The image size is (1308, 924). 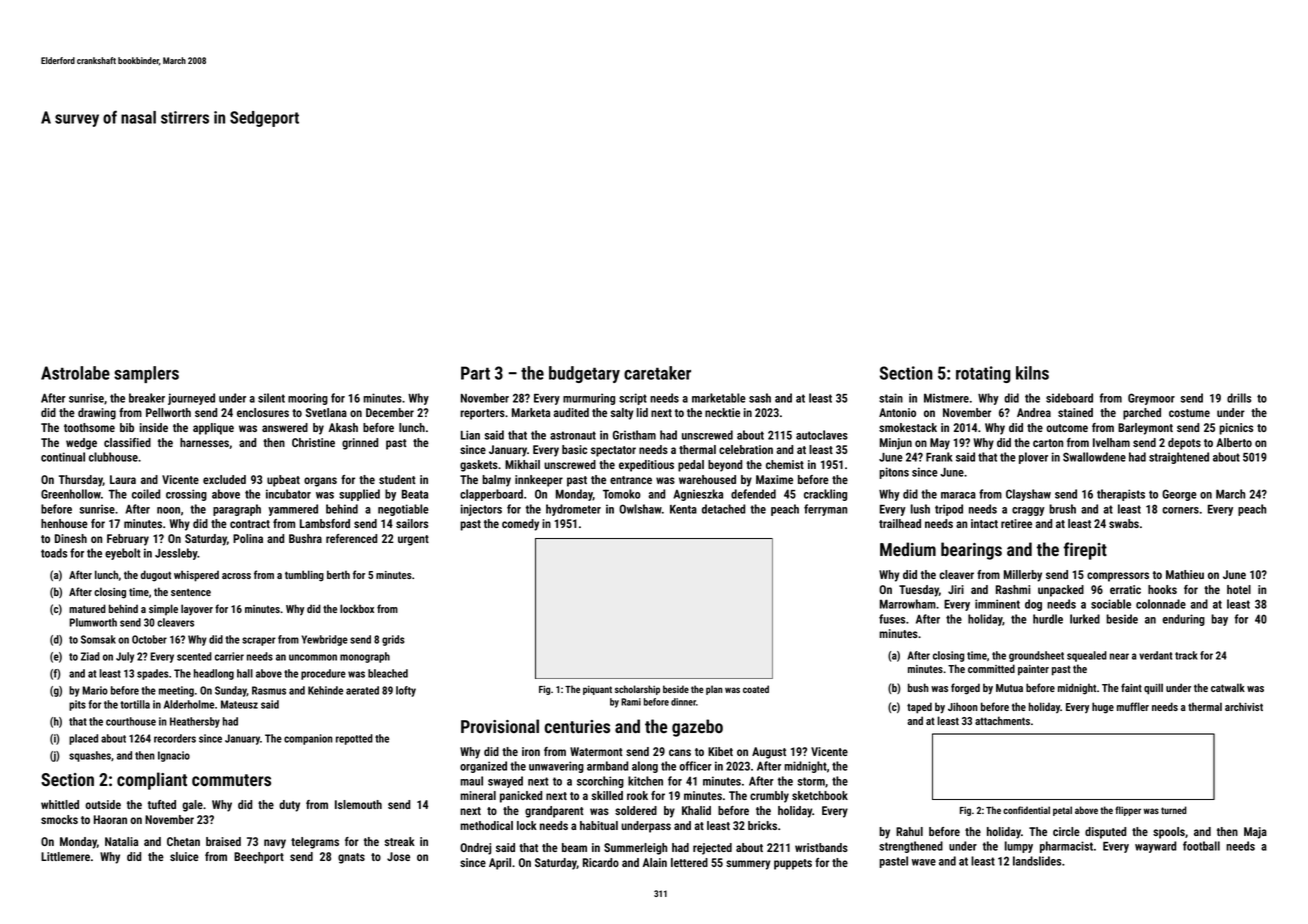 I want to click on near, so click(x=1119, y=656).
